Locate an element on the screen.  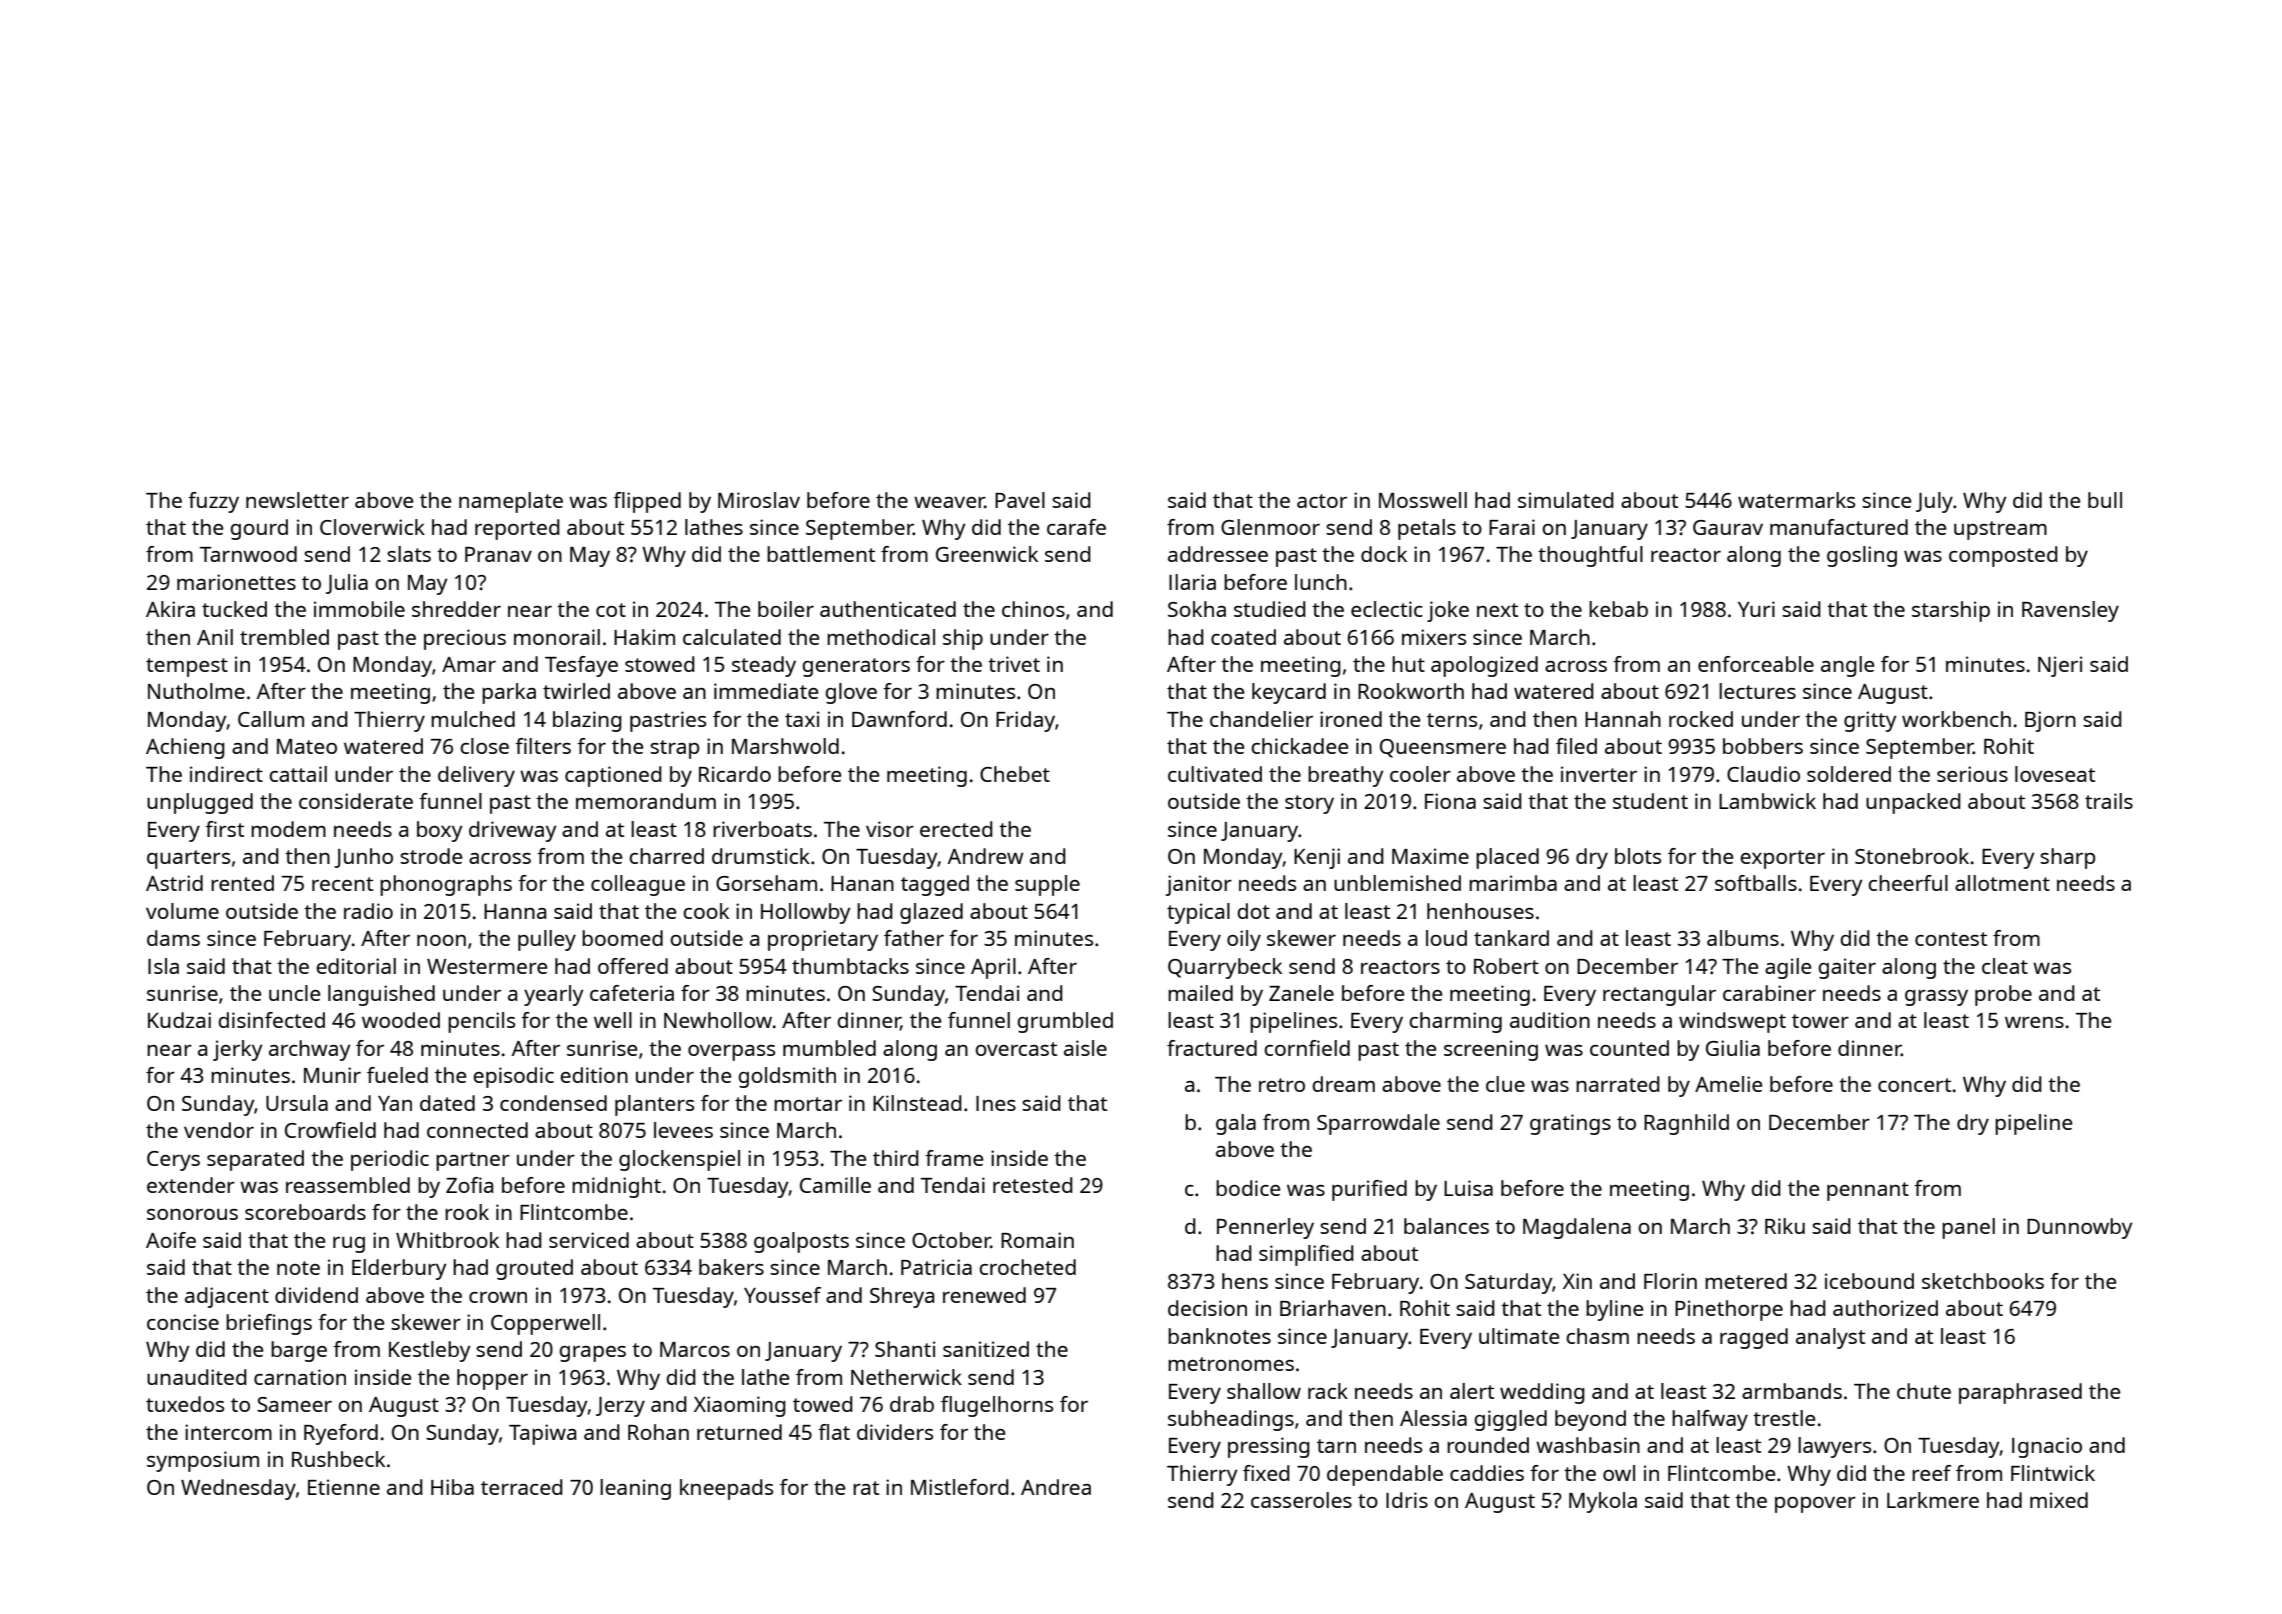
contest is located at coordinates (1951, 939).
